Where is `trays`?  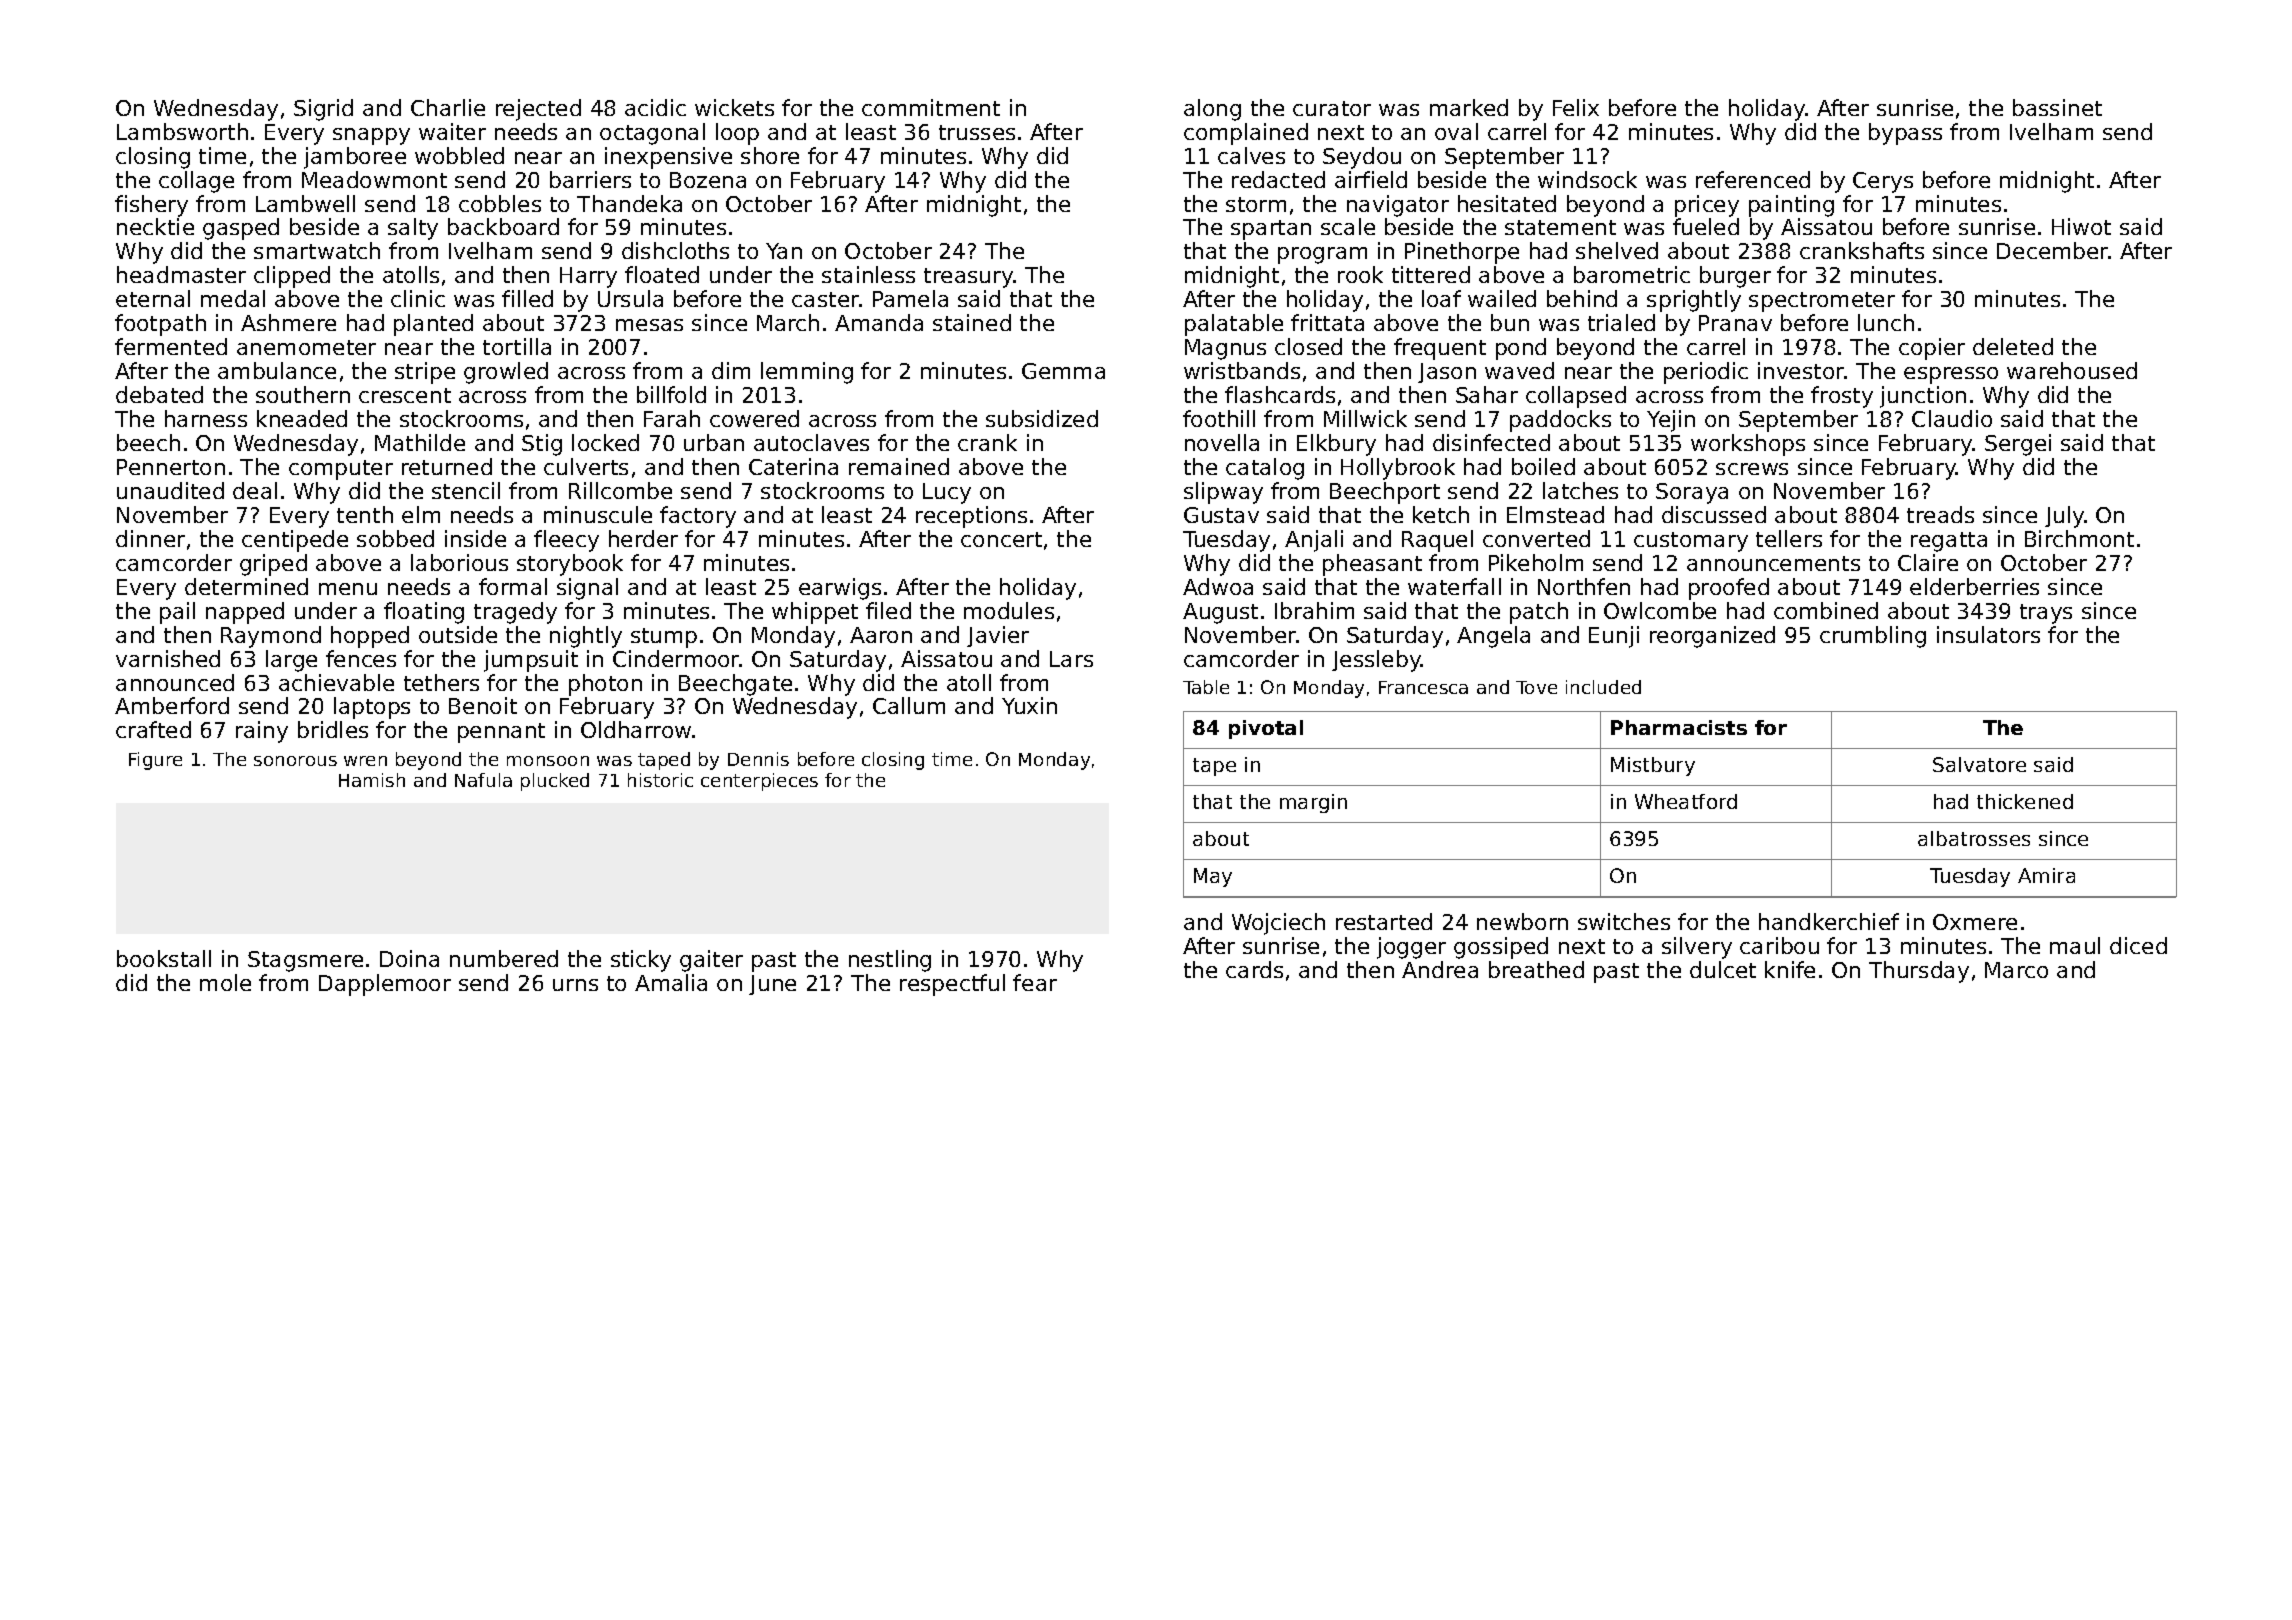
trays is located at coordinates (2046, 614).
